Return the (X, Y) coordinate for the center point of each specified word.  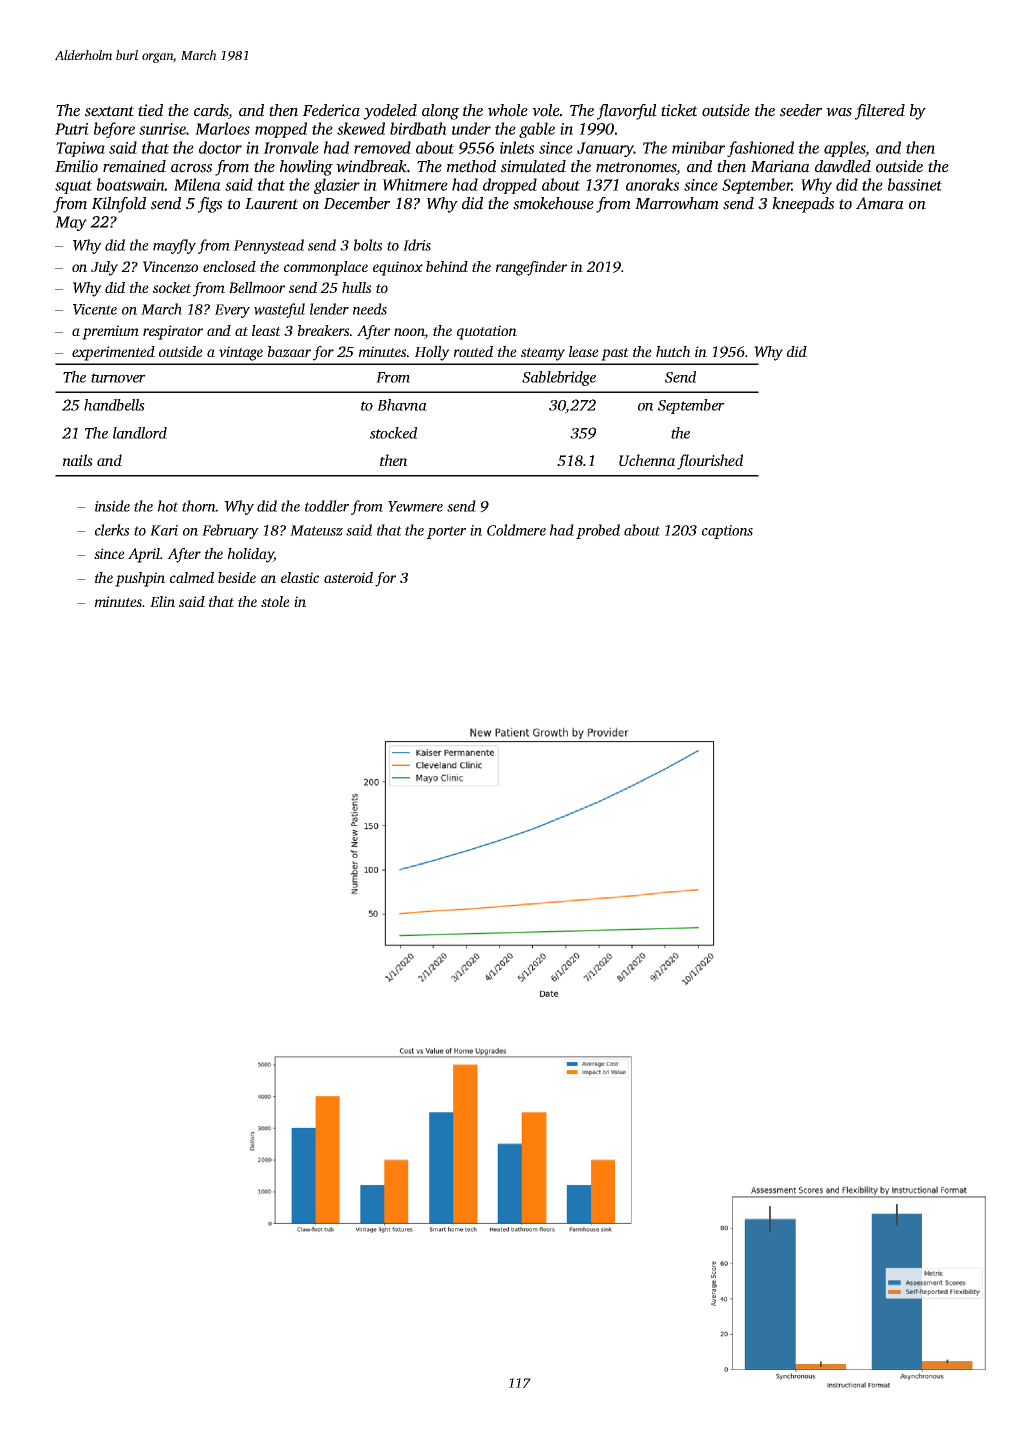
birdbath (418, 128)
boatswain (131, 184)
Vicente (95, 309)
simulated (533, 166)
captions (727, 532)
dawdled (843, 166)
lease (584, 351)
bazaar (289, 352)
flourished (710, 462)
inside (112, 506)
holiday (251, 555)
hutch (673, 351)
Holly (432, 353)
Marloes (222, 128)
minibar (698, 147)
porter (446, 532)
